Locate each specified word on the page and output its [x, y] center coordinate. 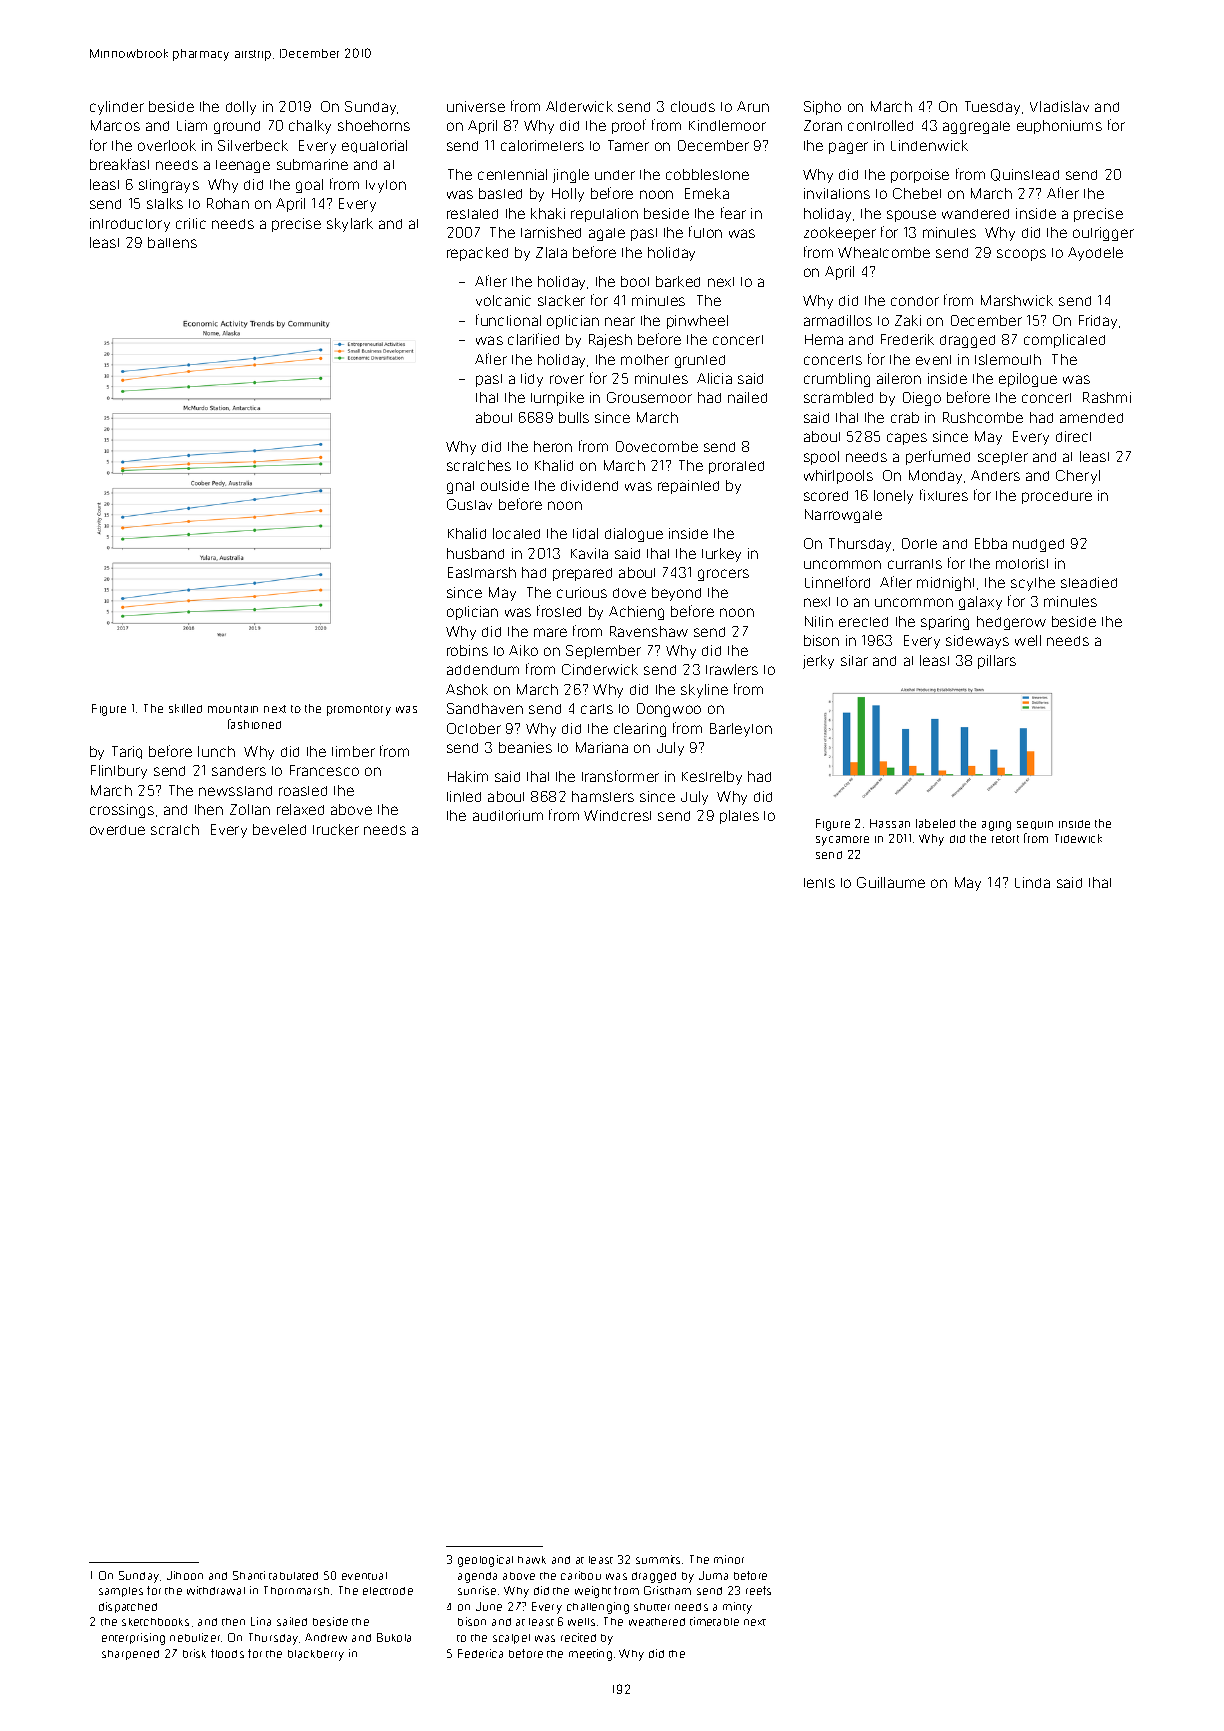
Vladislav [1059, 106]
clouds [693, 106]
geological [485, 1561]
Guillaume [891, 882]
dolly [241, 108]
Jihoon [185, 1575]
